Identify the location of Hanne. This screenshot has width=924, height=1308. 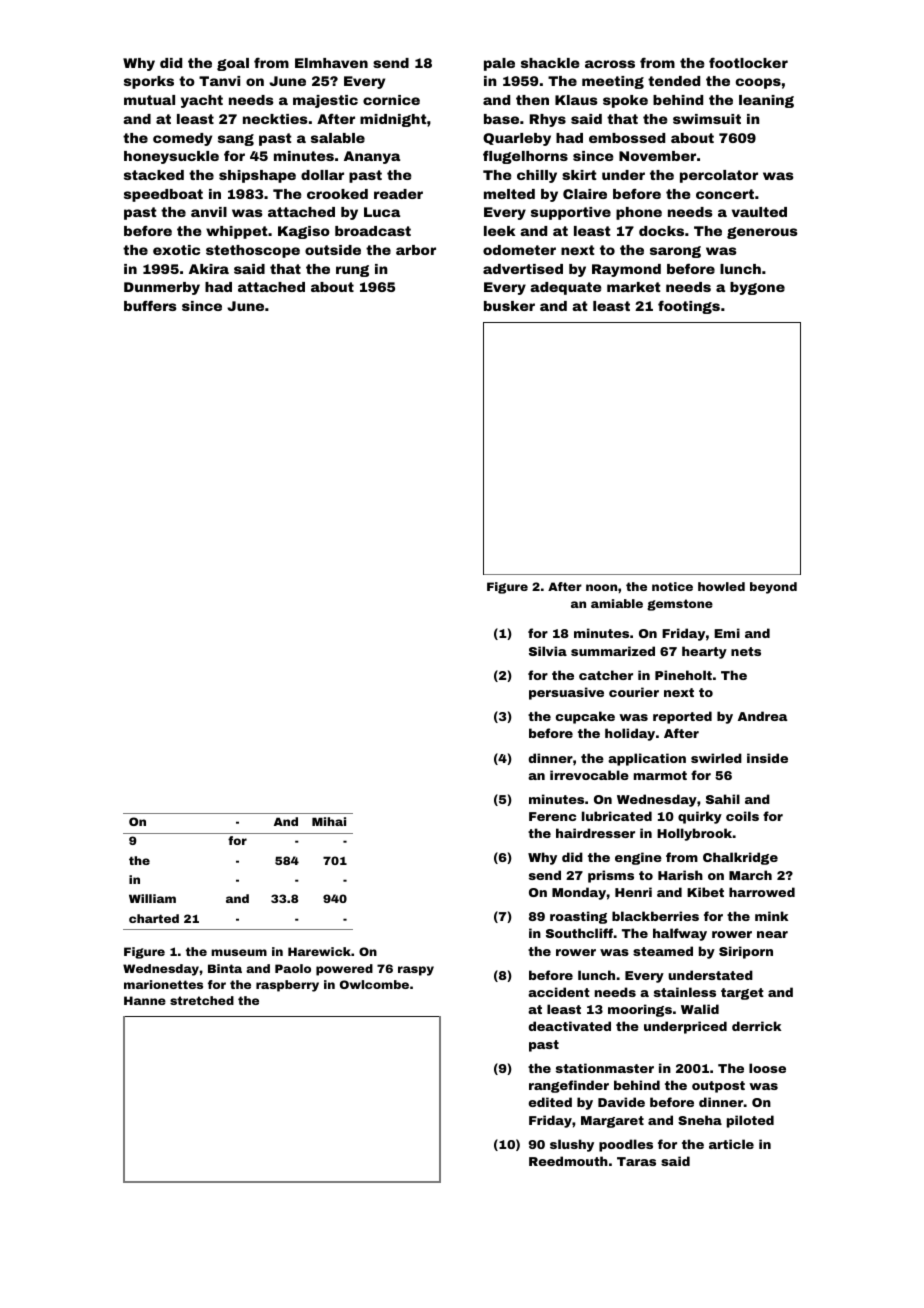
(145, 1000).
